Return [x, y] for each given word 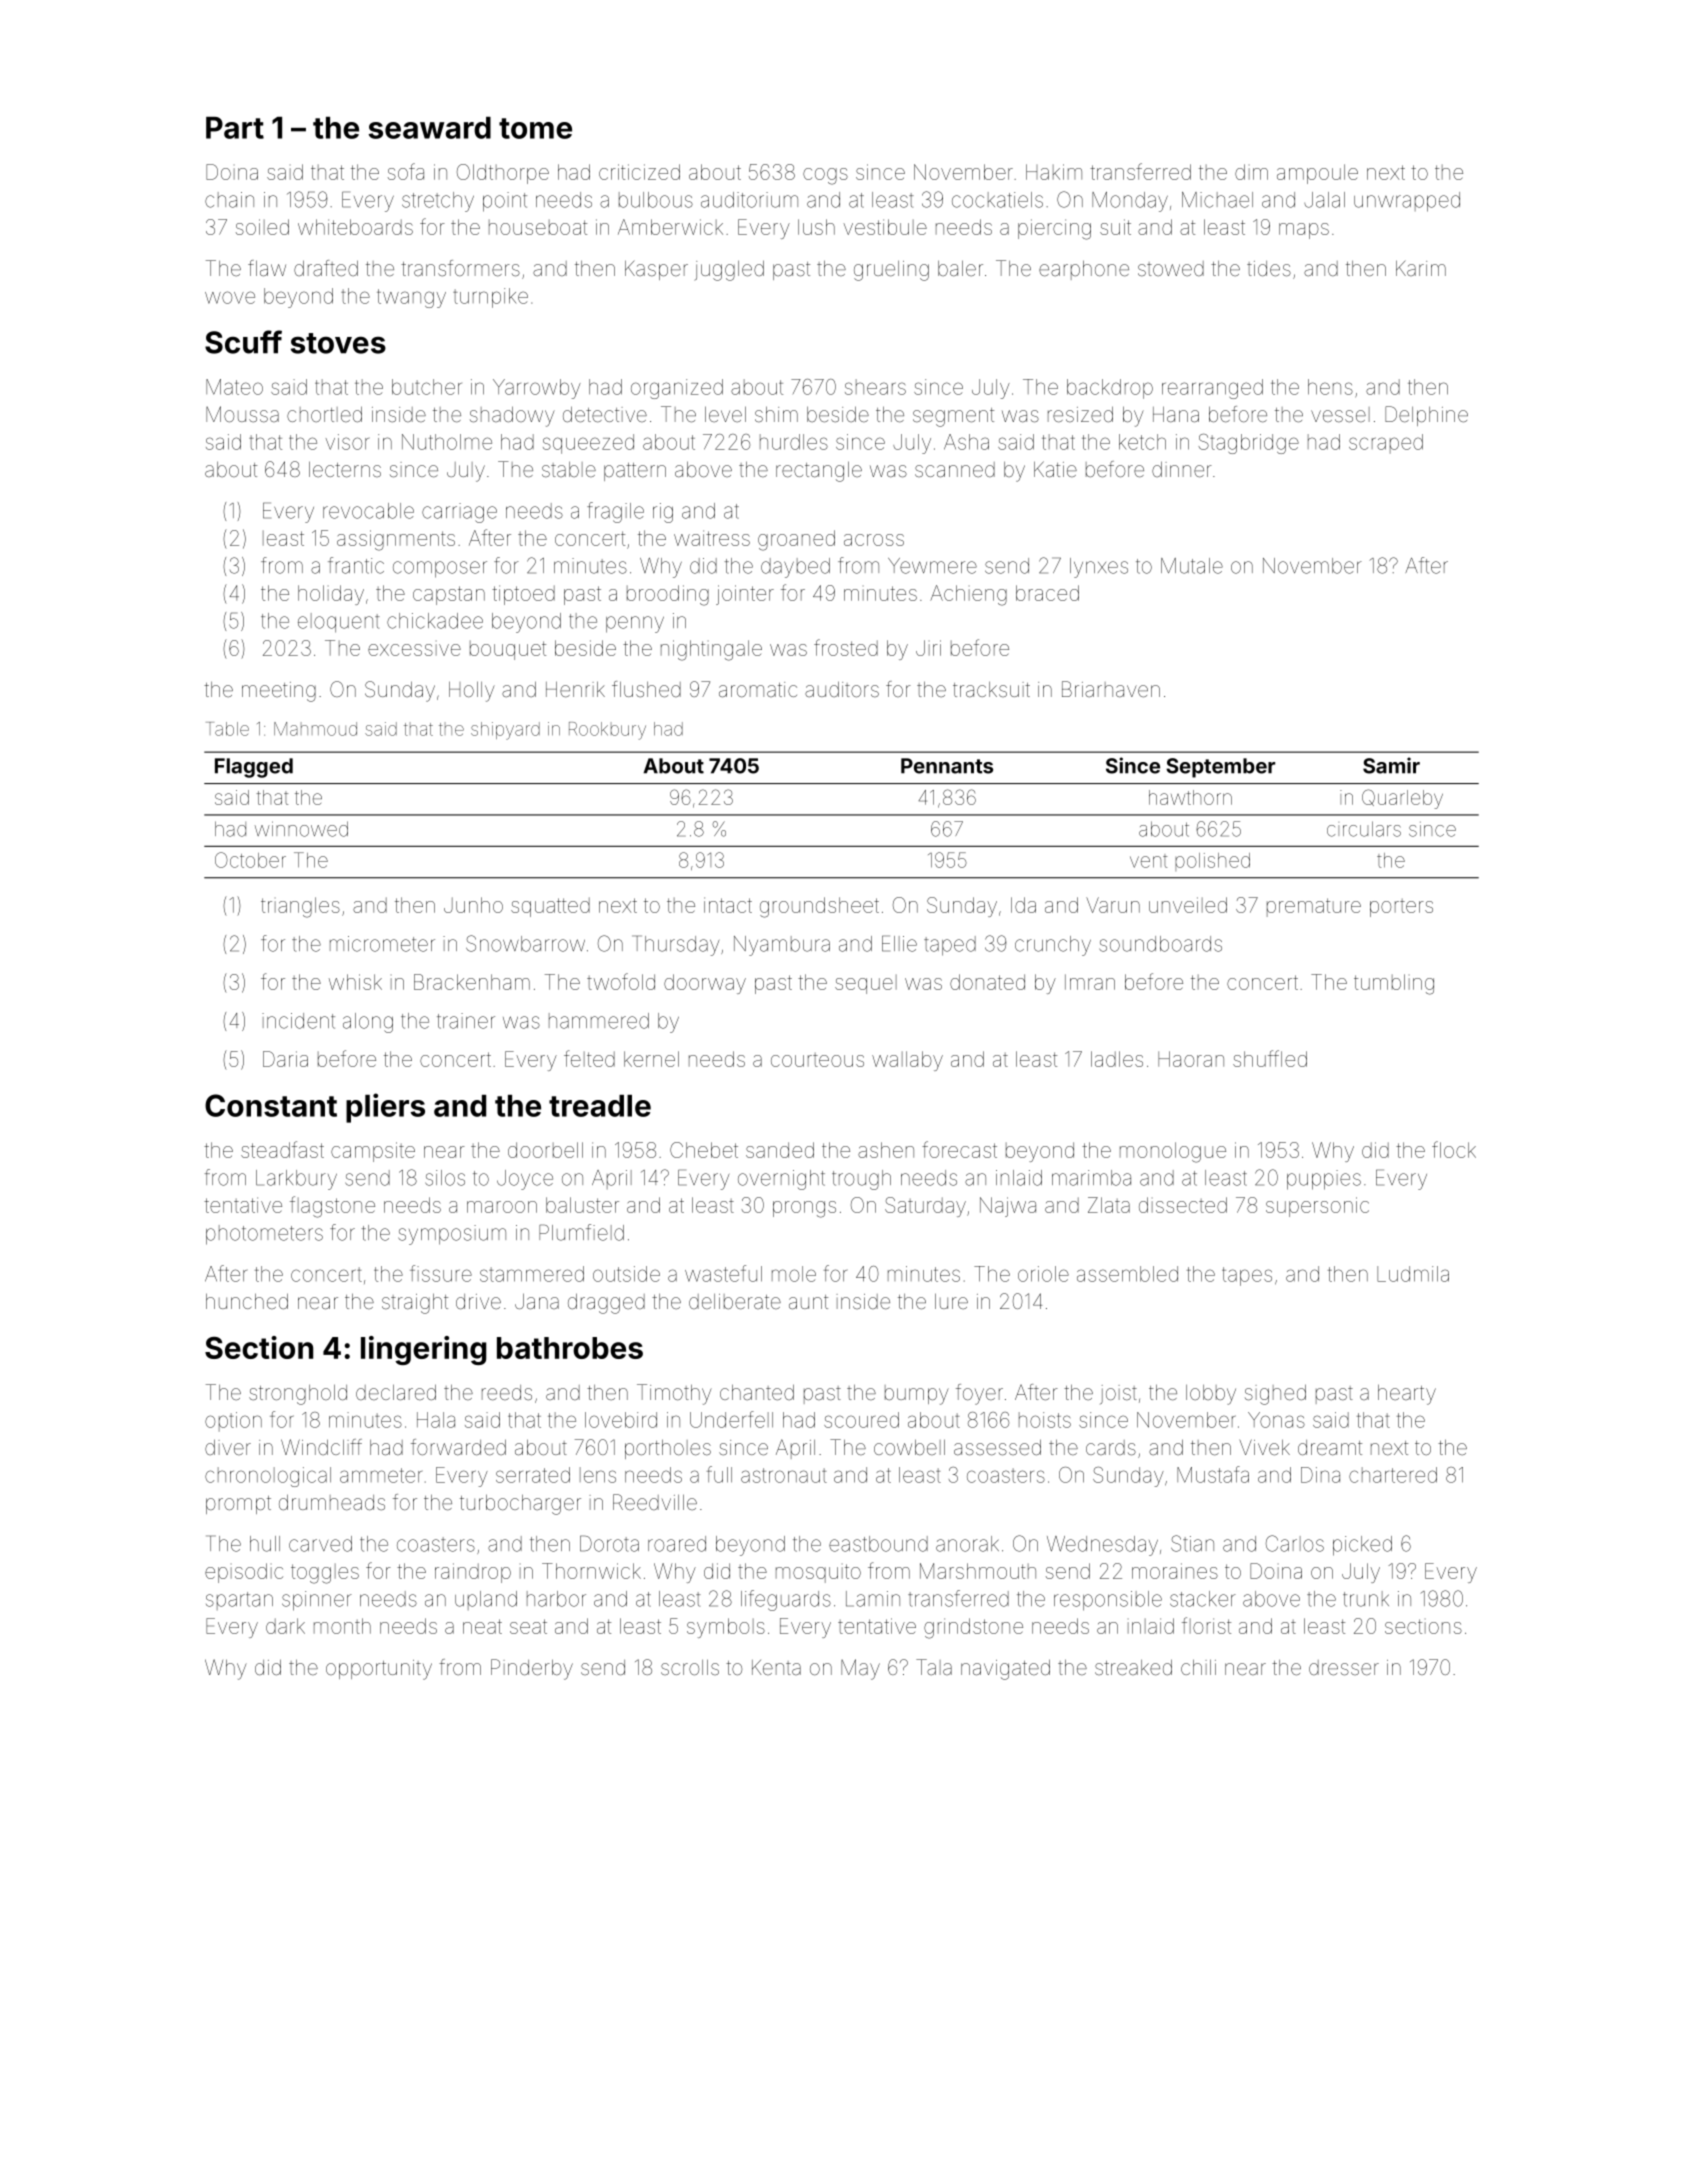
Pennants [947, 766]
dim [1251, 172]
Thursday [675, 945]
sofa [406, 171]
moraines [1175, 1571]
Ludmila [1413, 1274]
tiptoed [523, 595]
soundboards [1160, 944]
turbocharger [520, 1505]
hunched [247, 1301]
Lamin [873, 1599]
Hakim [1054, 172]
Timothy [674, 1394]
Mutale [1192, 566]
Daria [285, 1059]
